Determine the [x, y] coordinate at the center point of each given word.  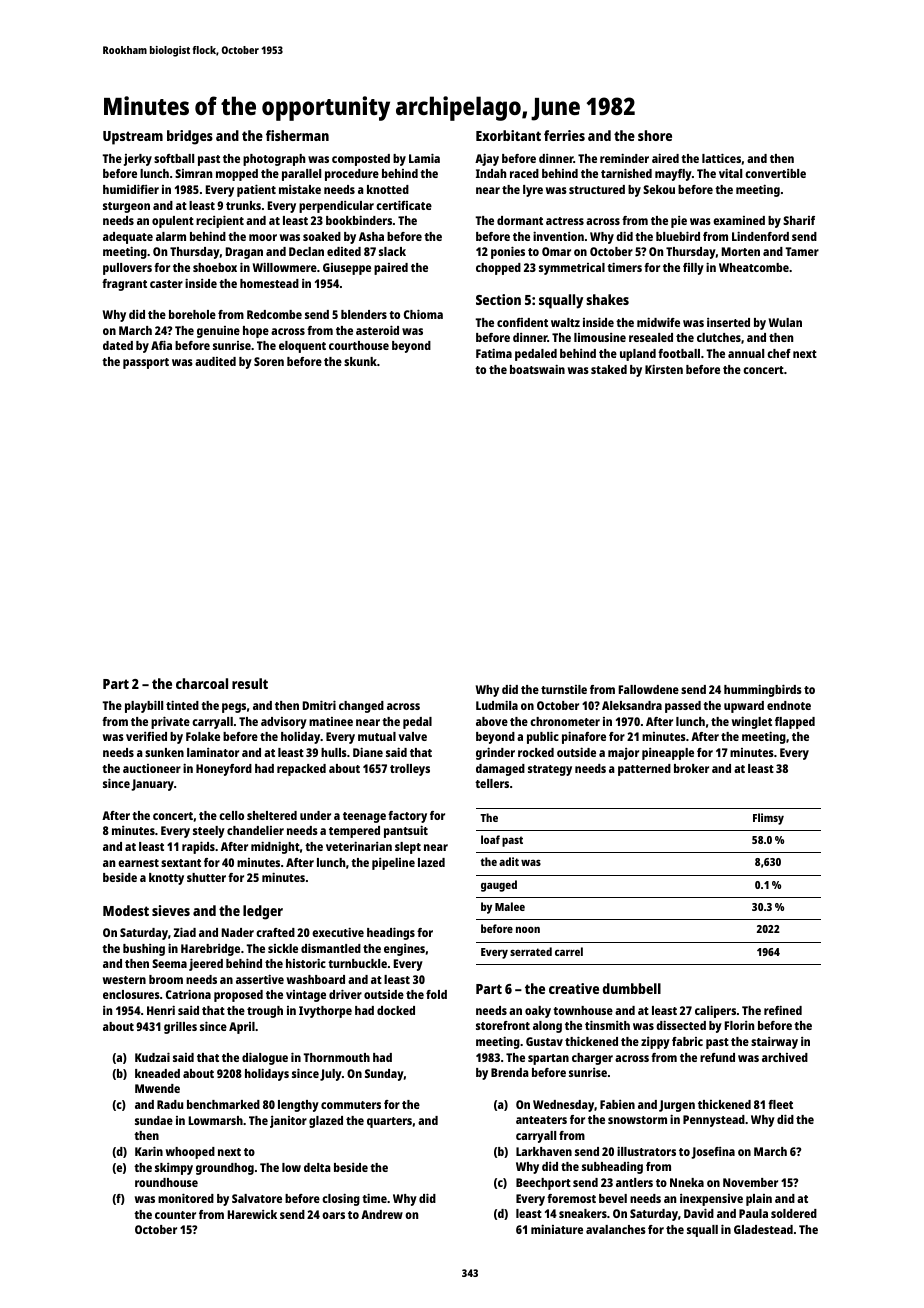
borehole [192, 314]
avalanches [616, 1229]
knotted [388, 189]
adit [509, 861]
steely [209, 832]
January [152, 785]
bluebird [678, 236]
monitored [186, 1198]
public [543, 737]
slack [392, 251]
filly [693, 269]
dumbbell [632, 988]
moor [263, 237]
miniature [557, 1229]
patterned [644, 770]
